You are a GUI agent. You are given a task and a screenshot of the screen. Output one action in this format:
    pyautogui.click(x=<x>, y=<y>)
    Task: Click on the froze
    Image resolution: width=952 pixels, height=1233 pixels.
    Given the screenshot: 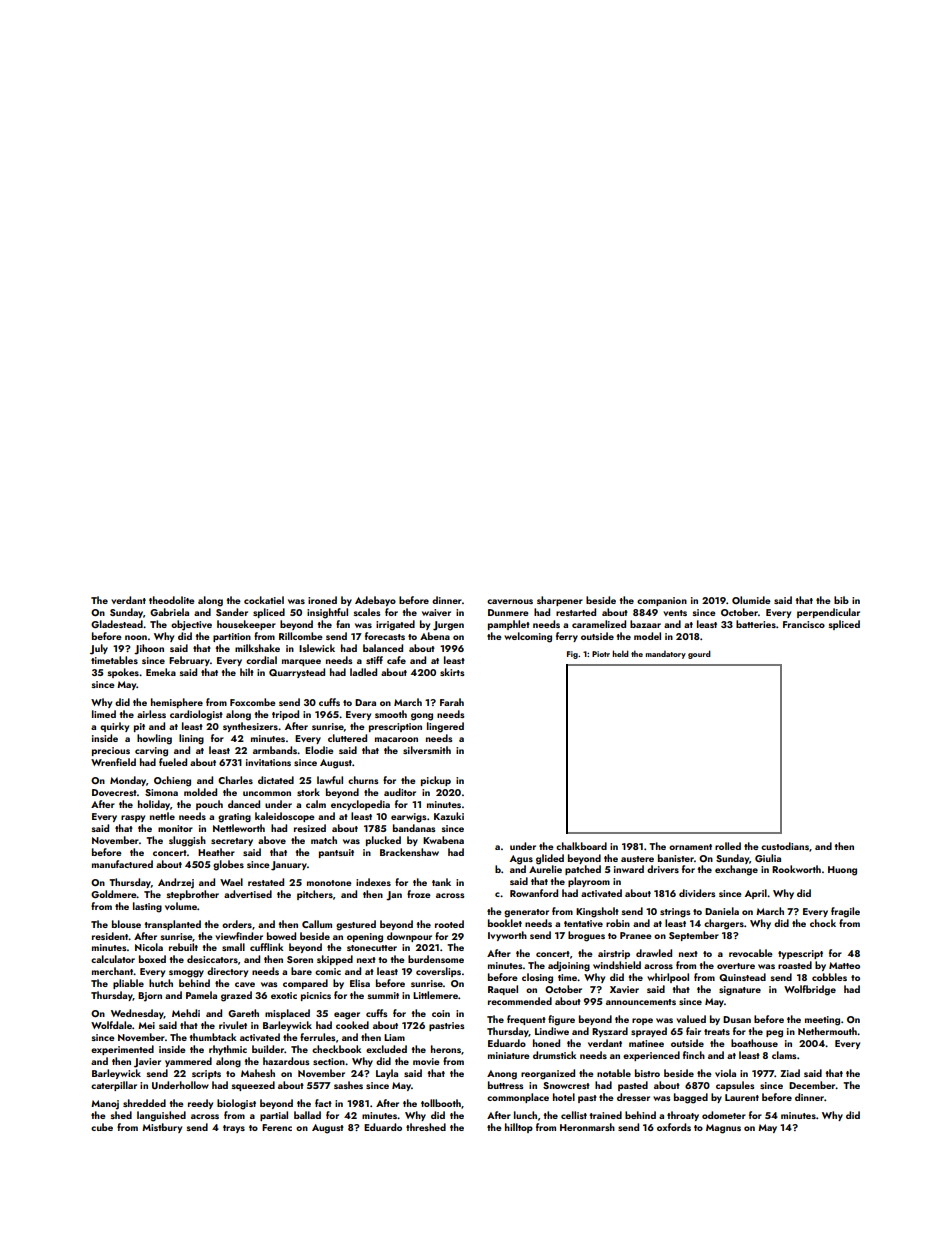 What is the action you would take?
    pyautogui.click(x=419, y=894)
